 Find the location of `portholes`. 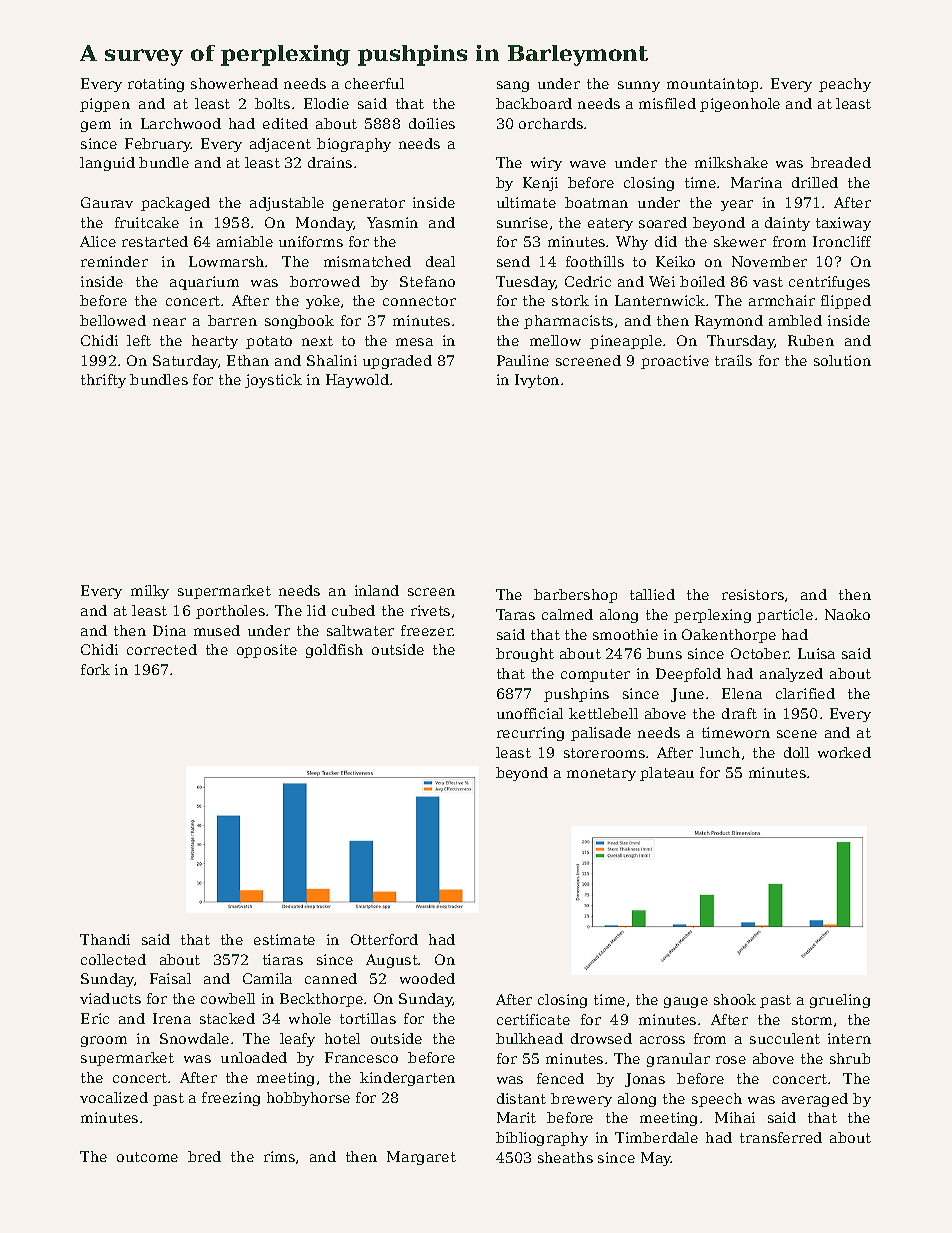

portholes is located at coordinates (230, 612).
